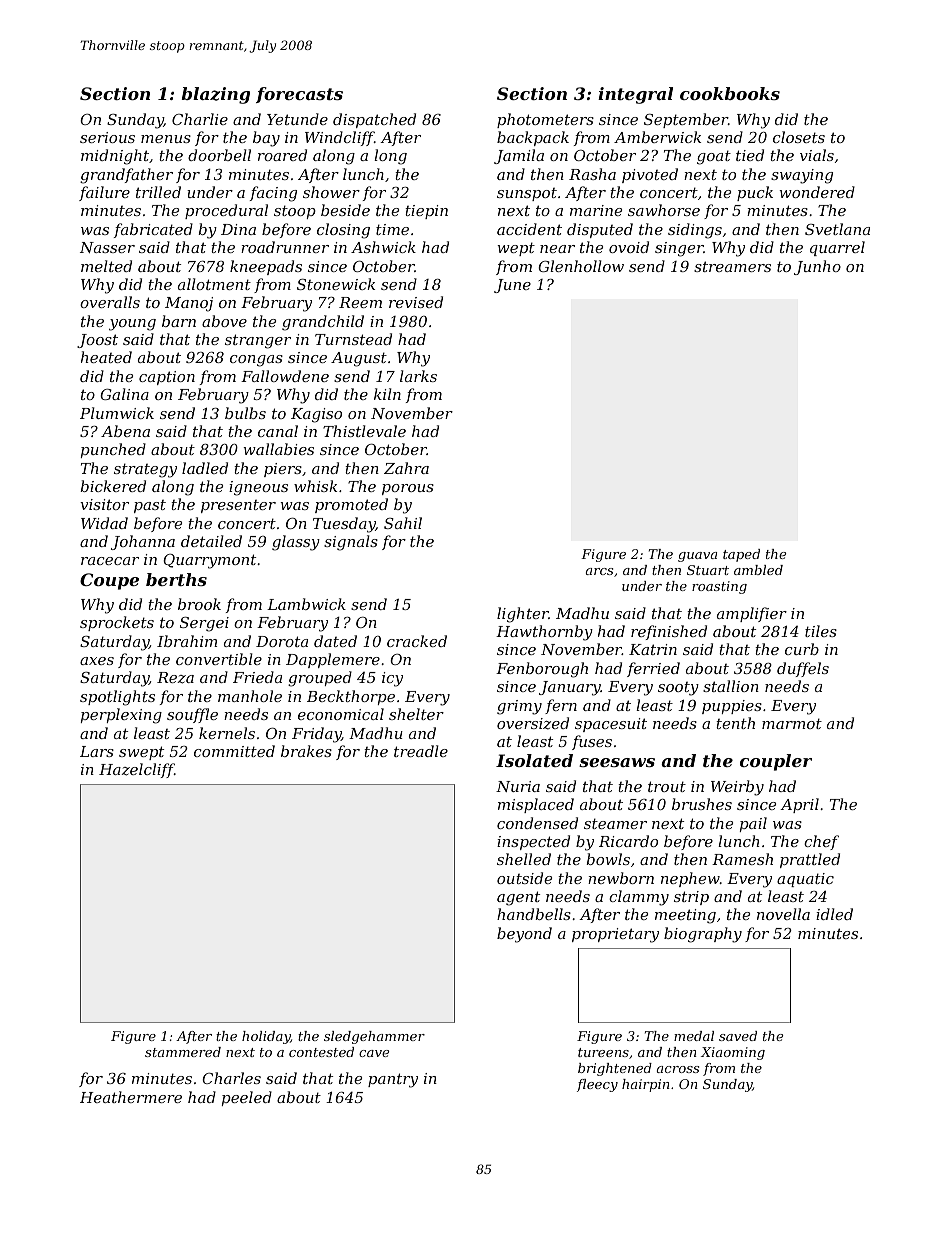 The width and height of the screenshot is (952, 1233). Describe the element at coordinates (732, 266) in the screenshot. I see `streamers` at that location.
